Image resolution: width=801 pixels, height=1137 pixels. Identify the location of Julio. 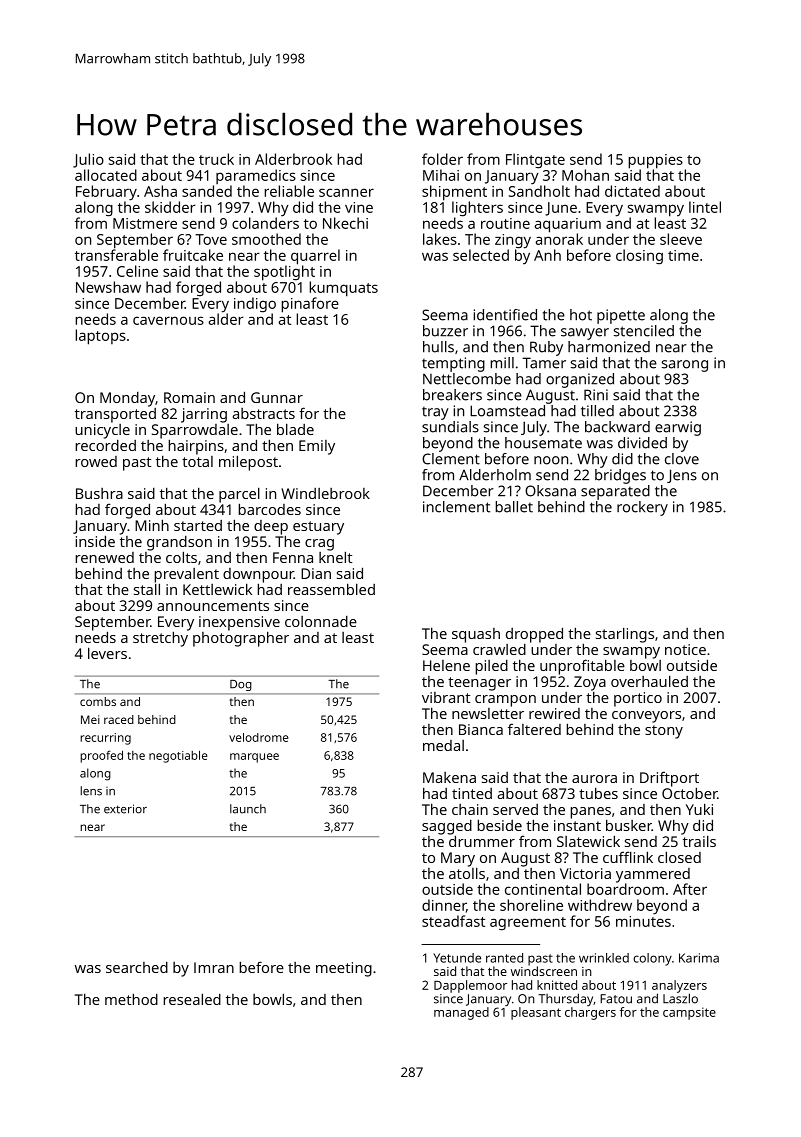
(88, 160).
